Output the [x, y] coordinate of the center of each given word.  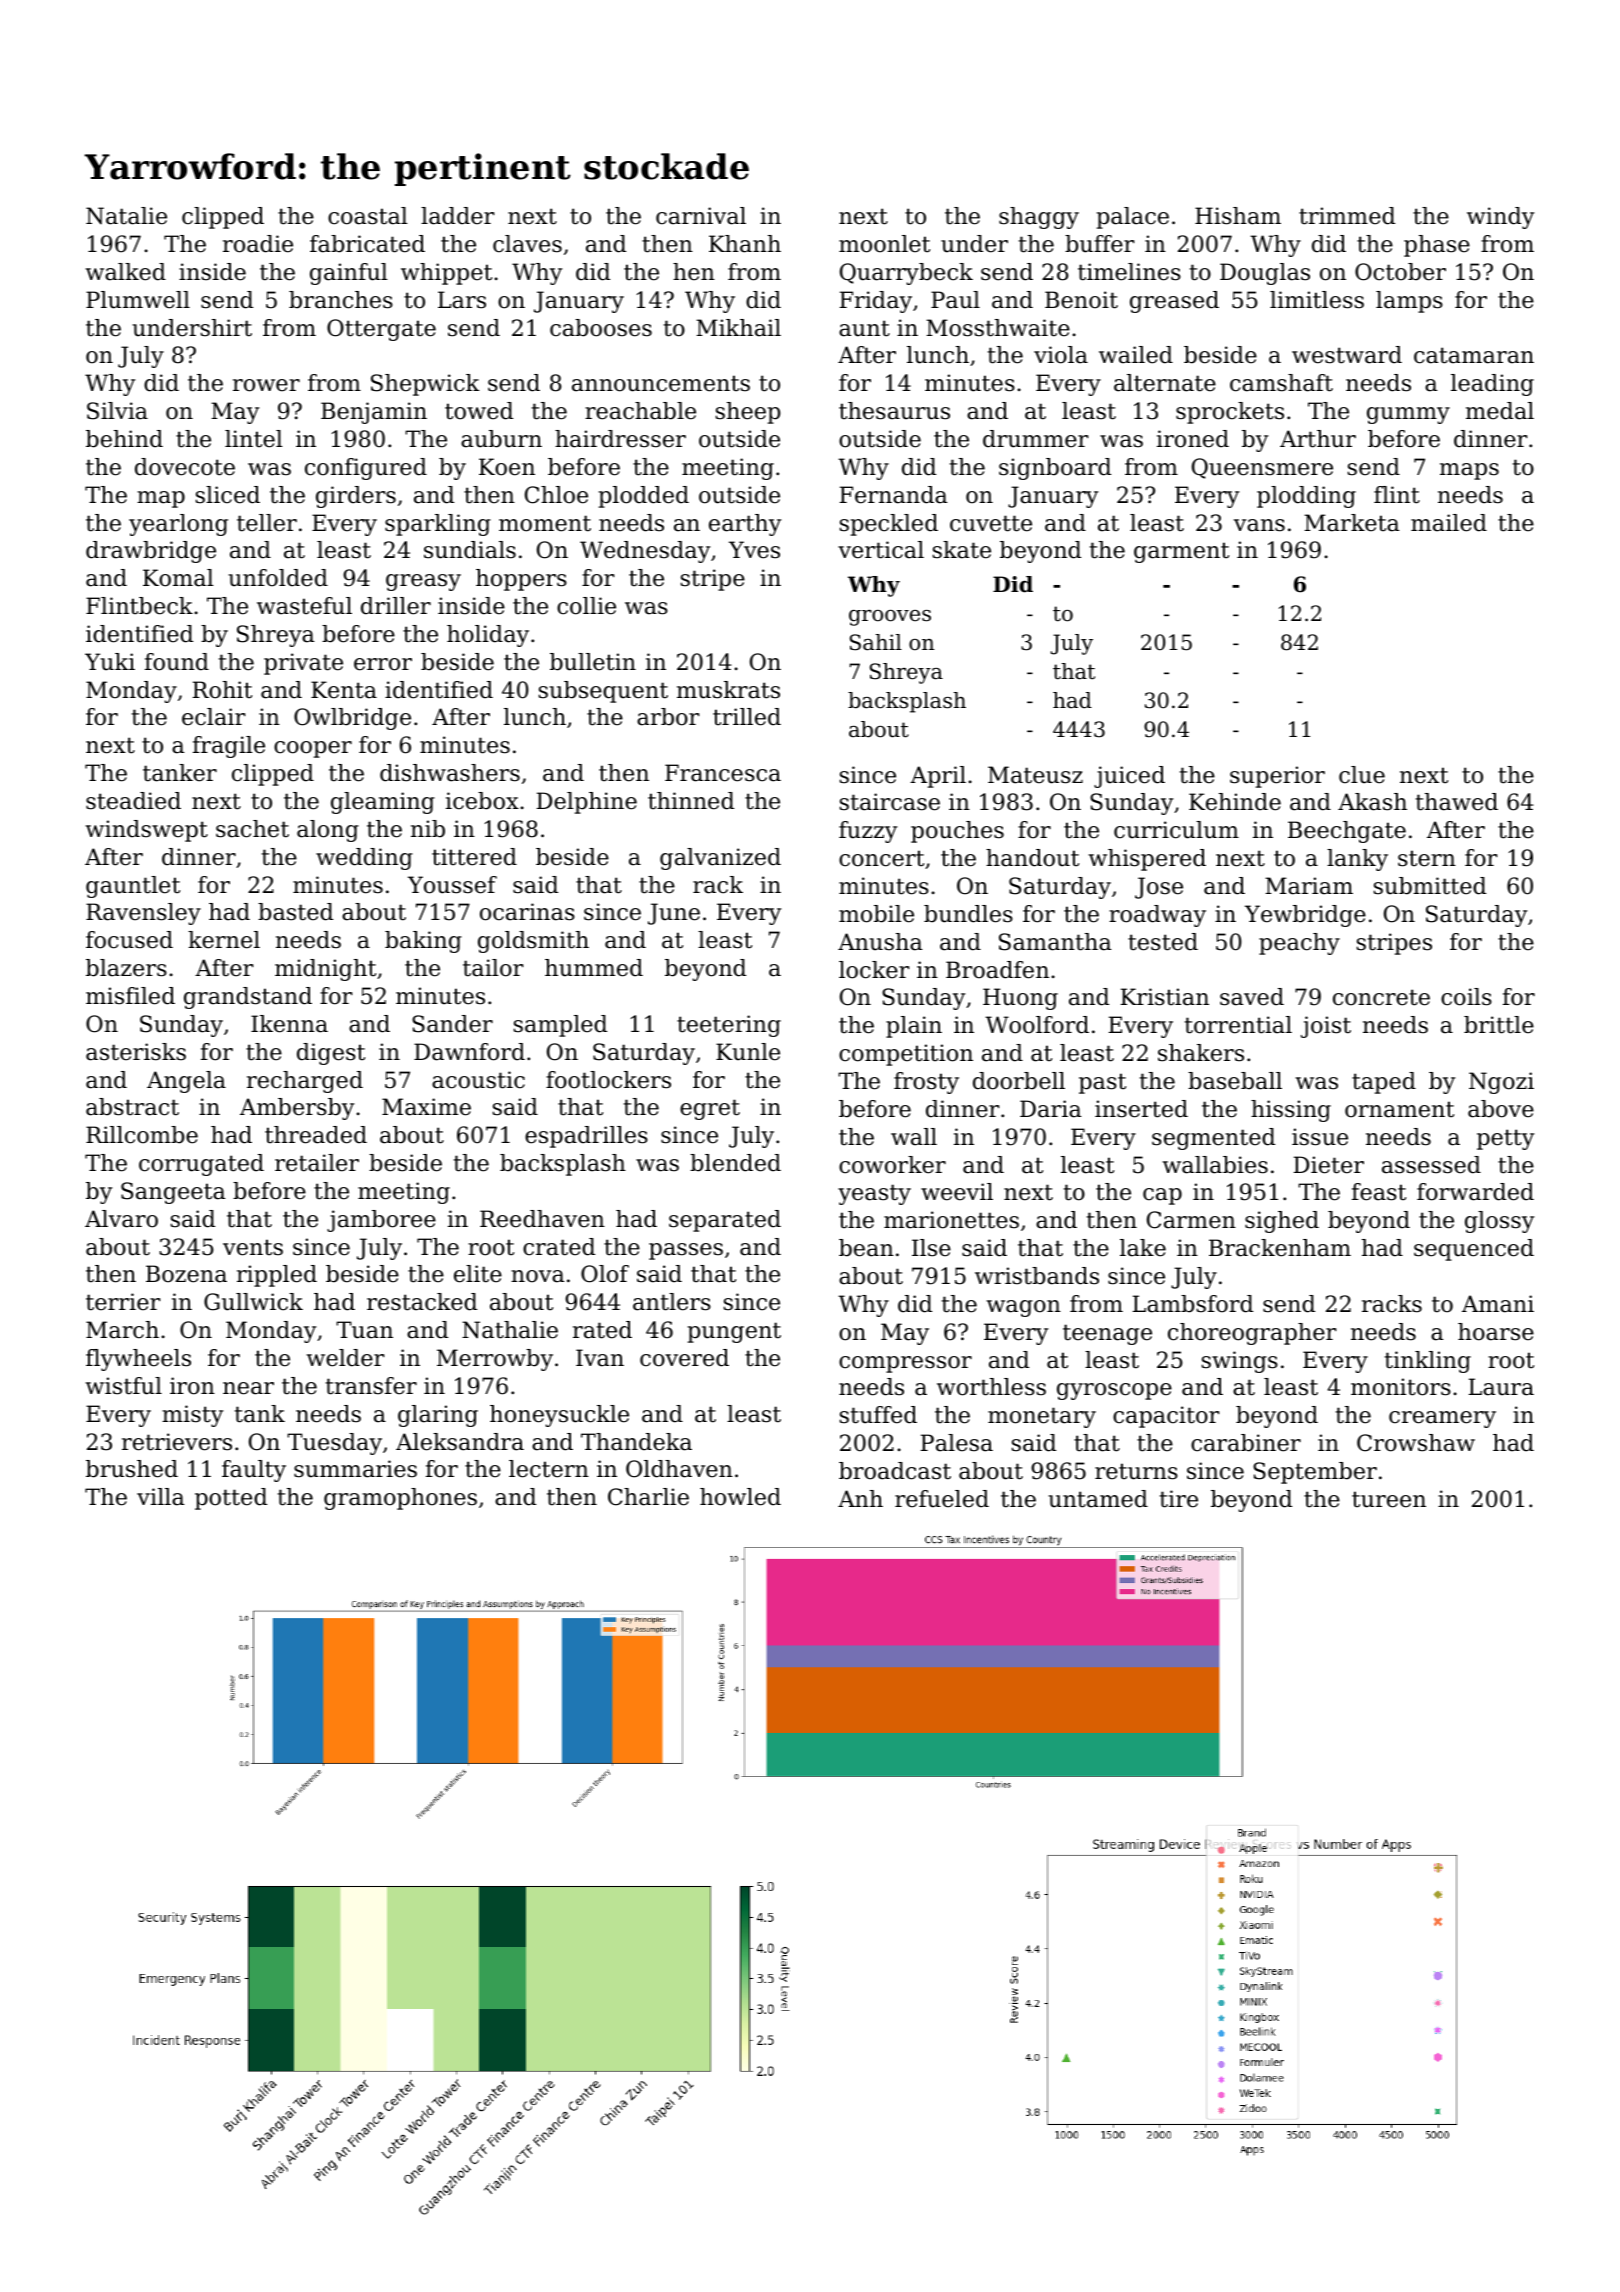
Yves [754, 550]
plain [914, 1027]
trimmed [1347, 216]
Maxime [426, 1107]
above [1501, 1109]
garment [1181, 552]
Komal [178, 578]
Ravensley [143, 914]
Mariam [1309, 886]
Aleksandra [460, 1442]
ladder [457, 216]
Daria [1051, 1109]
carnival [701, 216]
